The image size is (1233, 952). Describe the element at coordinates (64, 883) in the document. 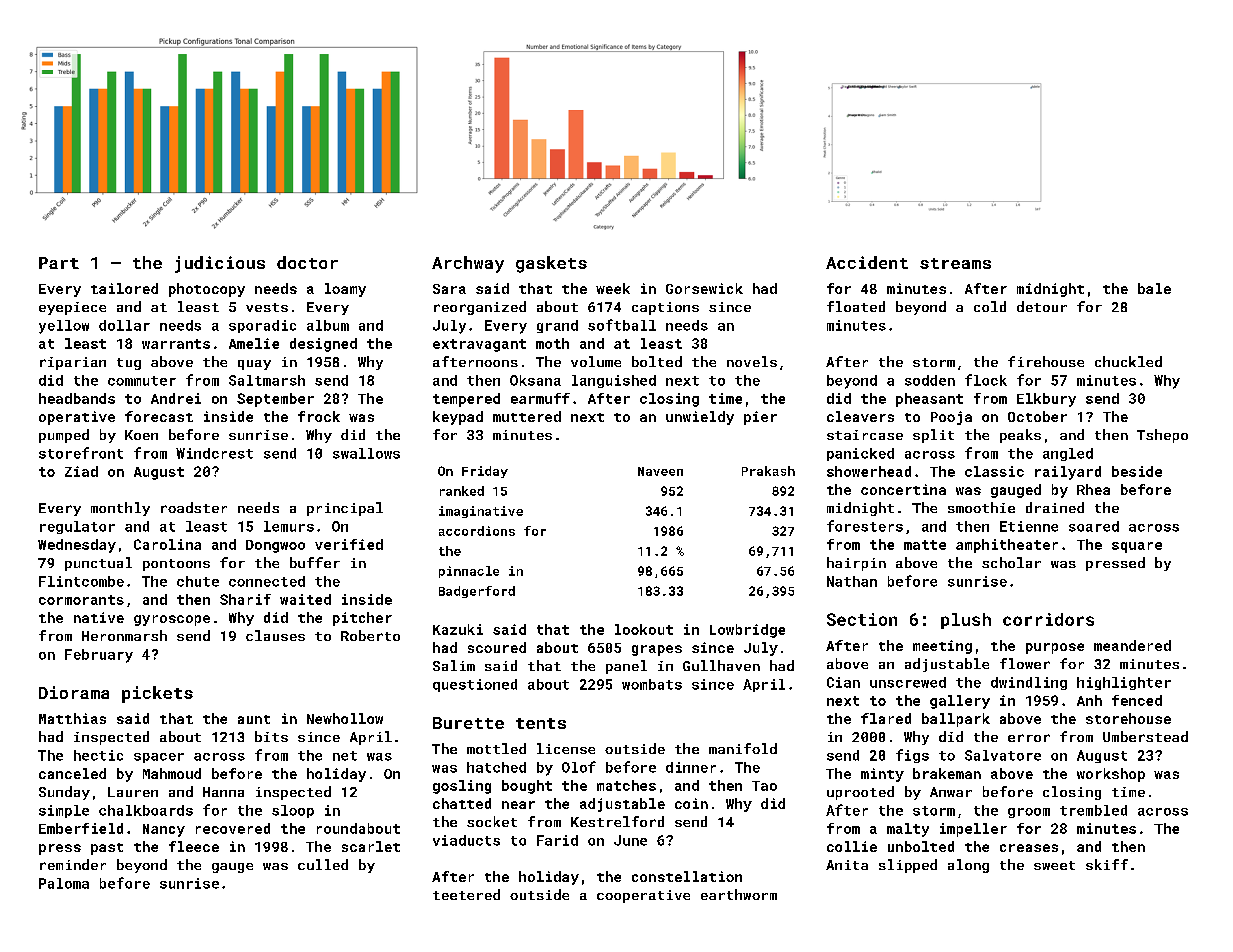

I see `Paloma` at that location.
